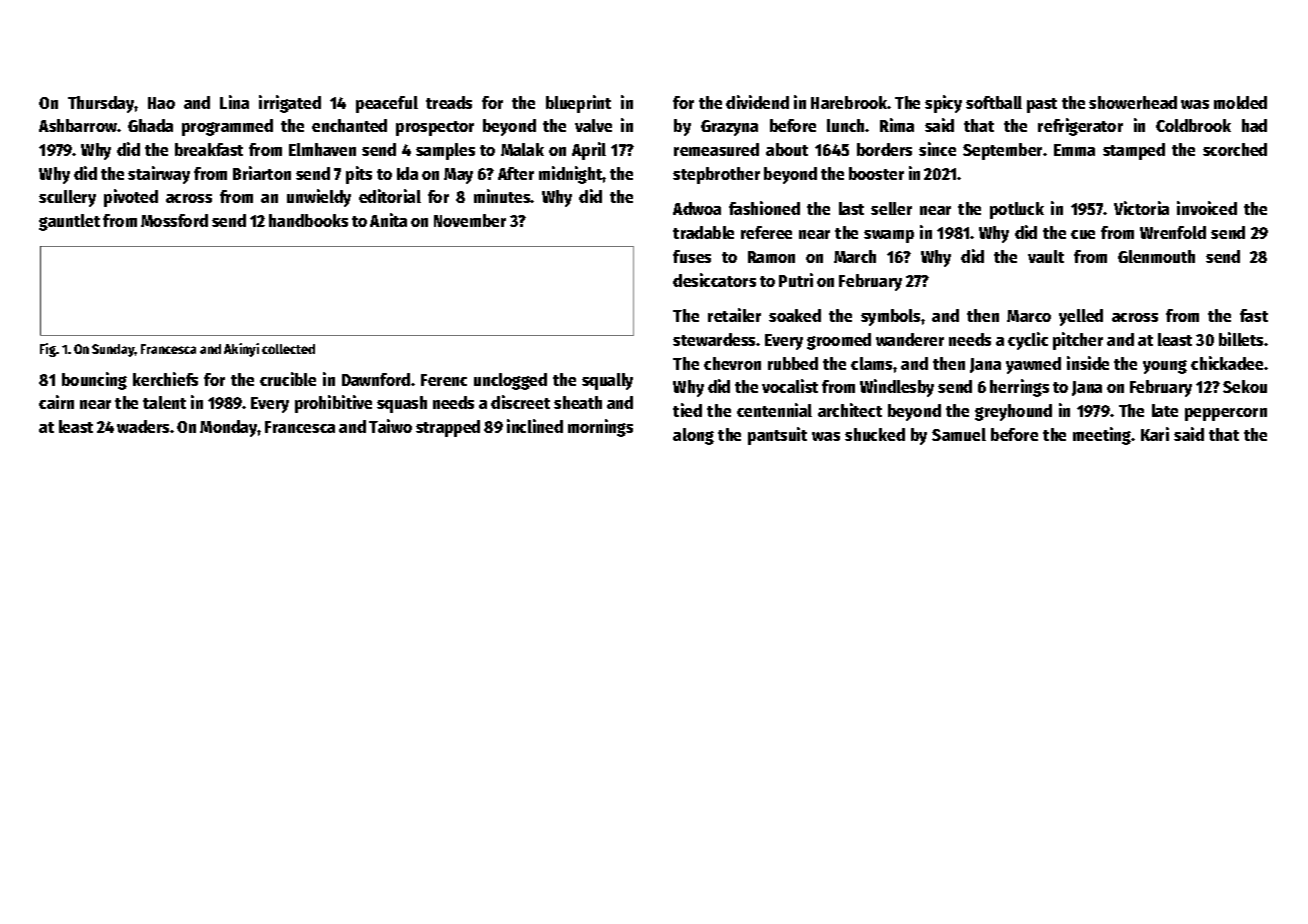 This screenshot has width=1308, height=924. Describe the element at coordinates (164, 402) in the screenshot. I see `talent` at that location.
